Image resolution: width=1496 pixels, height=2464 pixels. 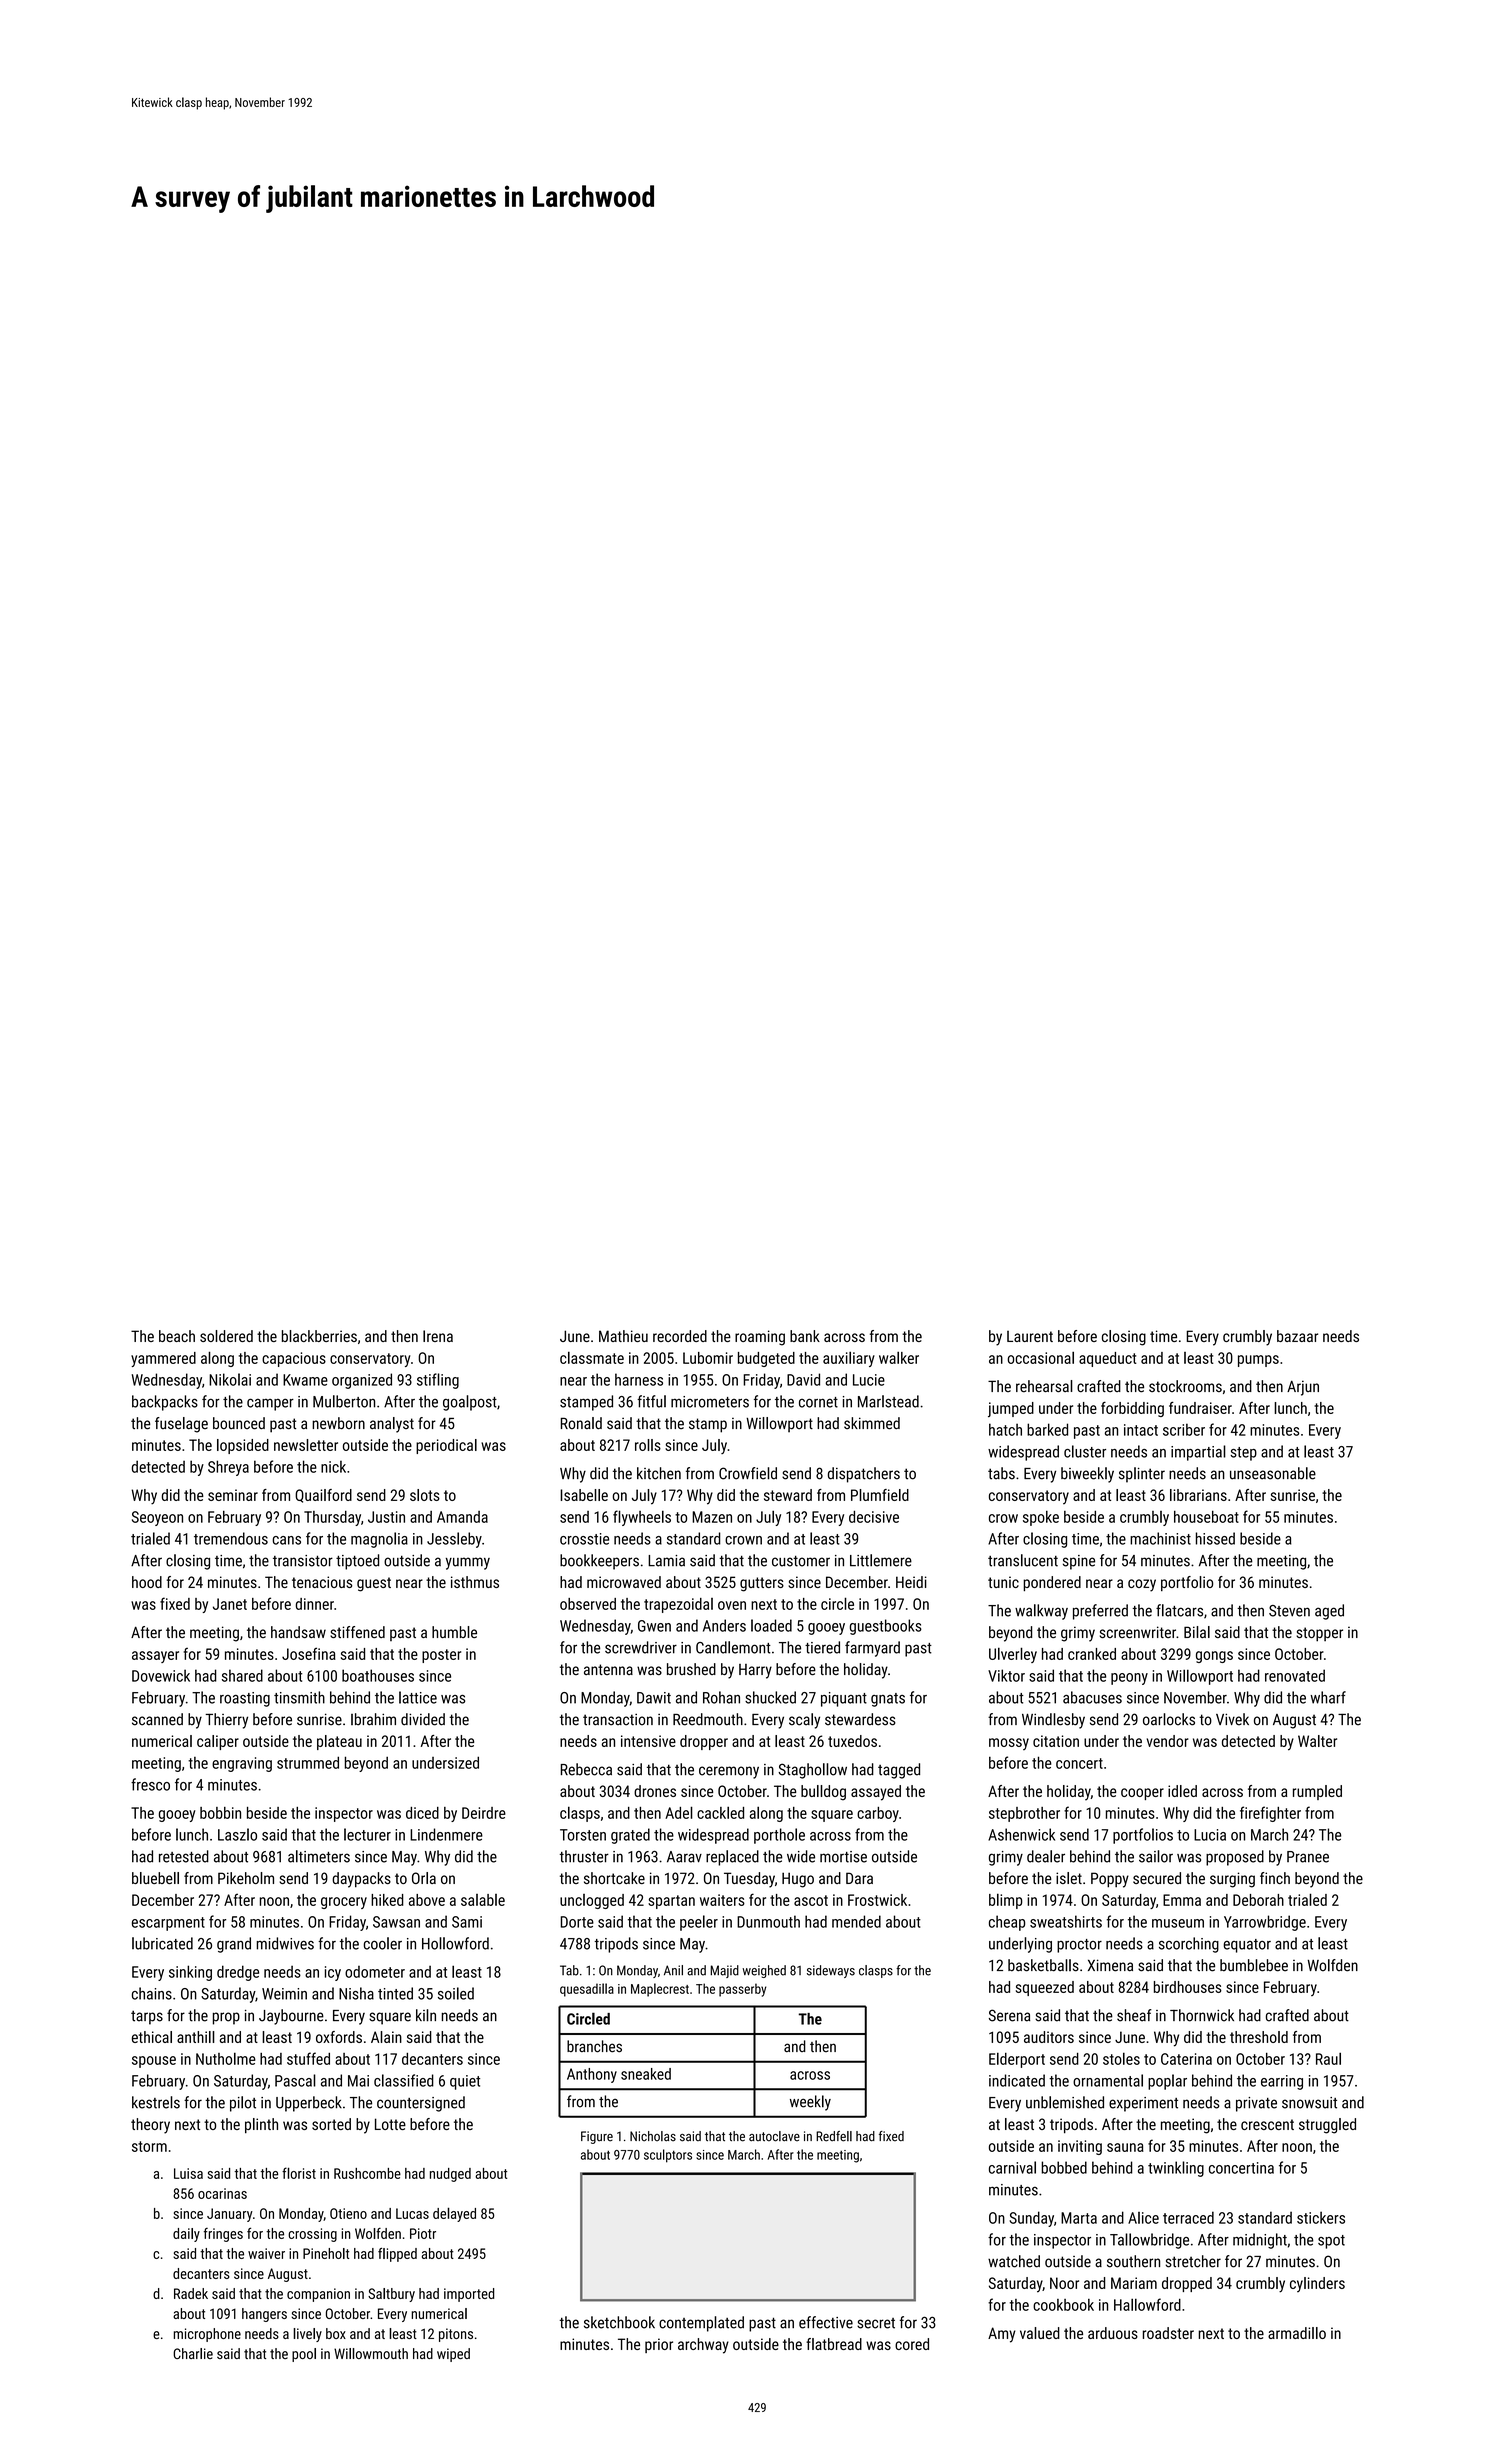 I want to click on harness, so click(x=639, y=1379).
